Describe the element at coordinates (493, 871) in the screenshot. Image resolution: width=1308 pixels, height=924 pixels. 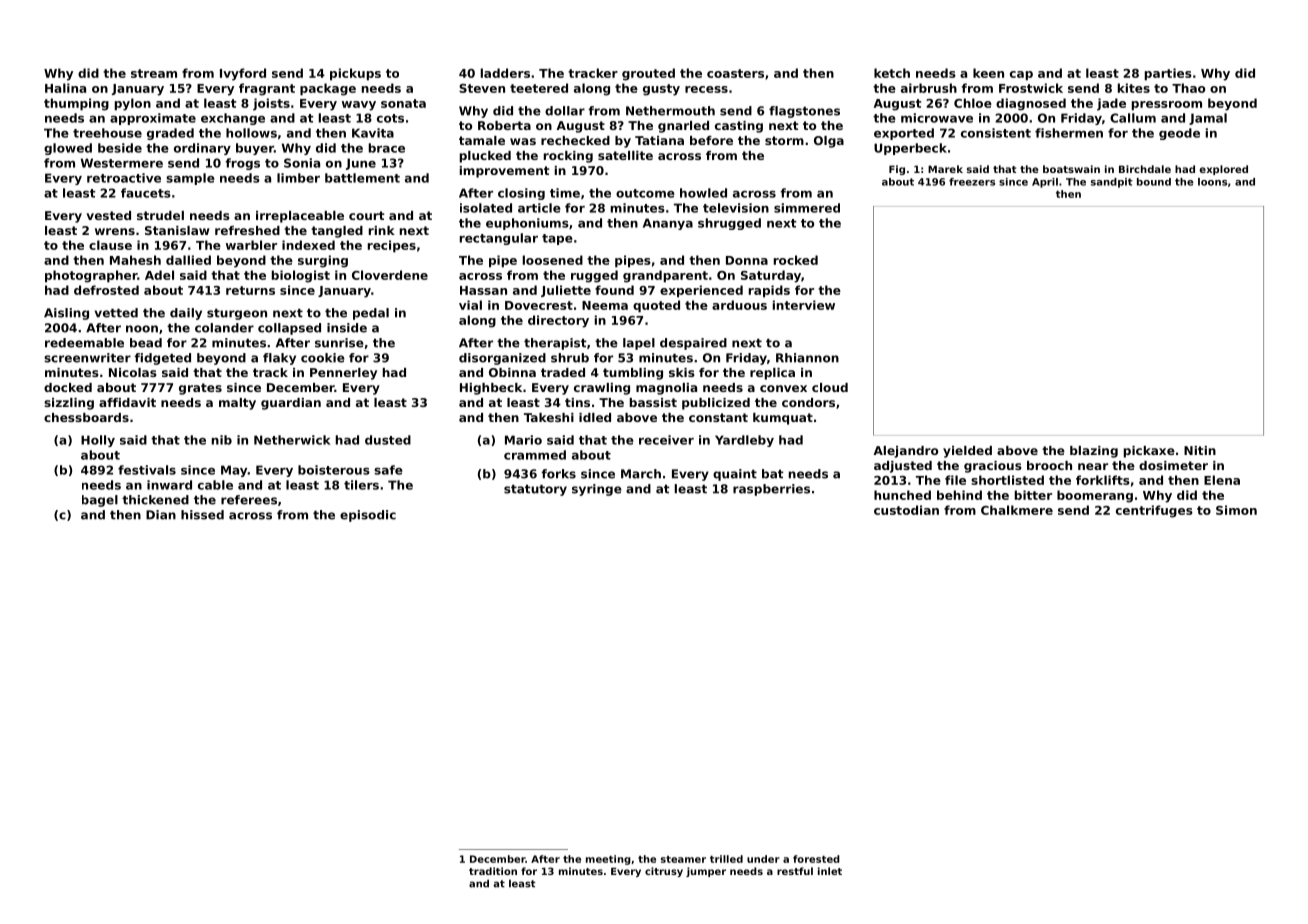
I see `tradition` at that location.
